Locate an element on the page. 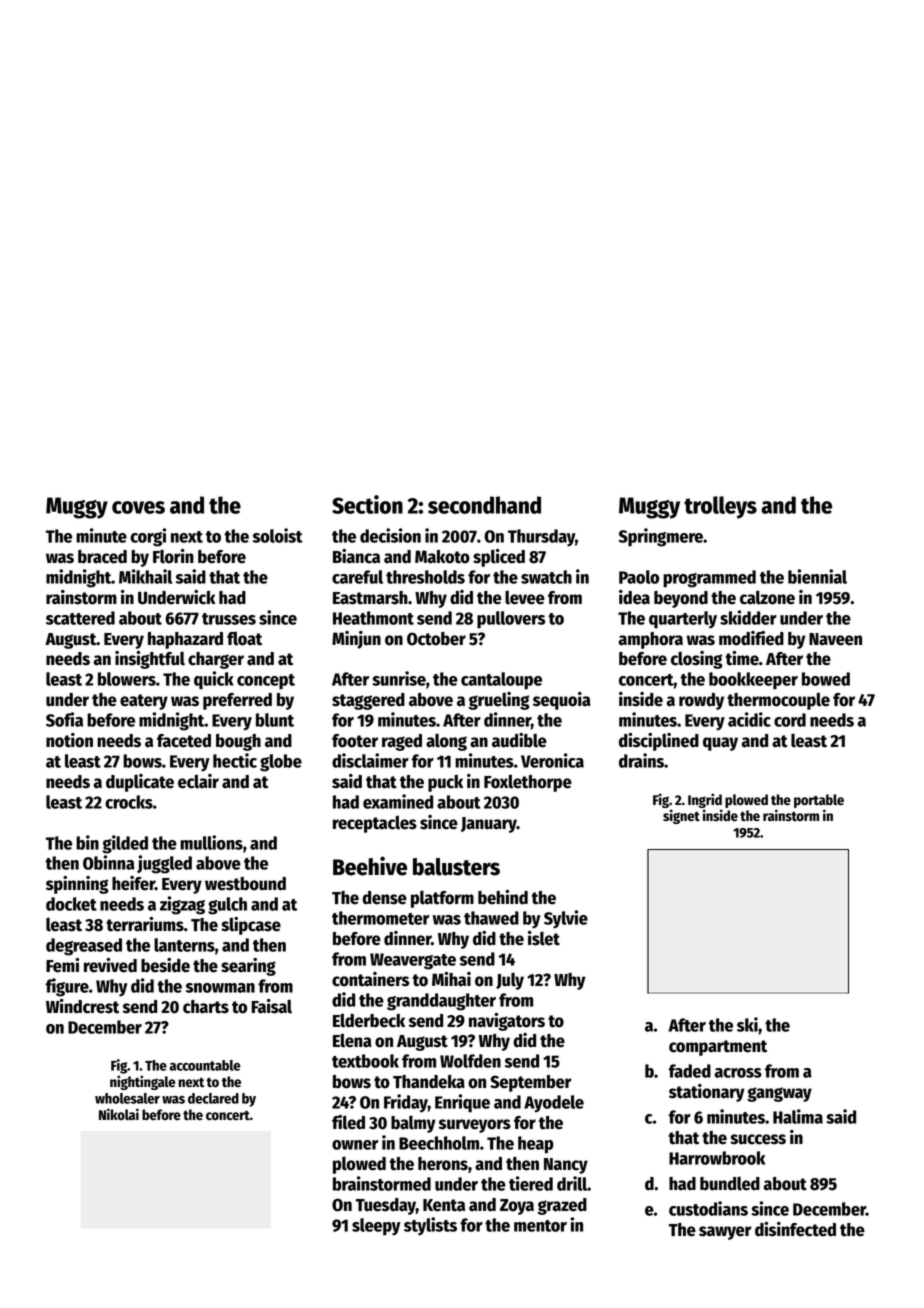 The height and width of the document is (1308, 924). Springmere is located at coordinates (661, 537).
